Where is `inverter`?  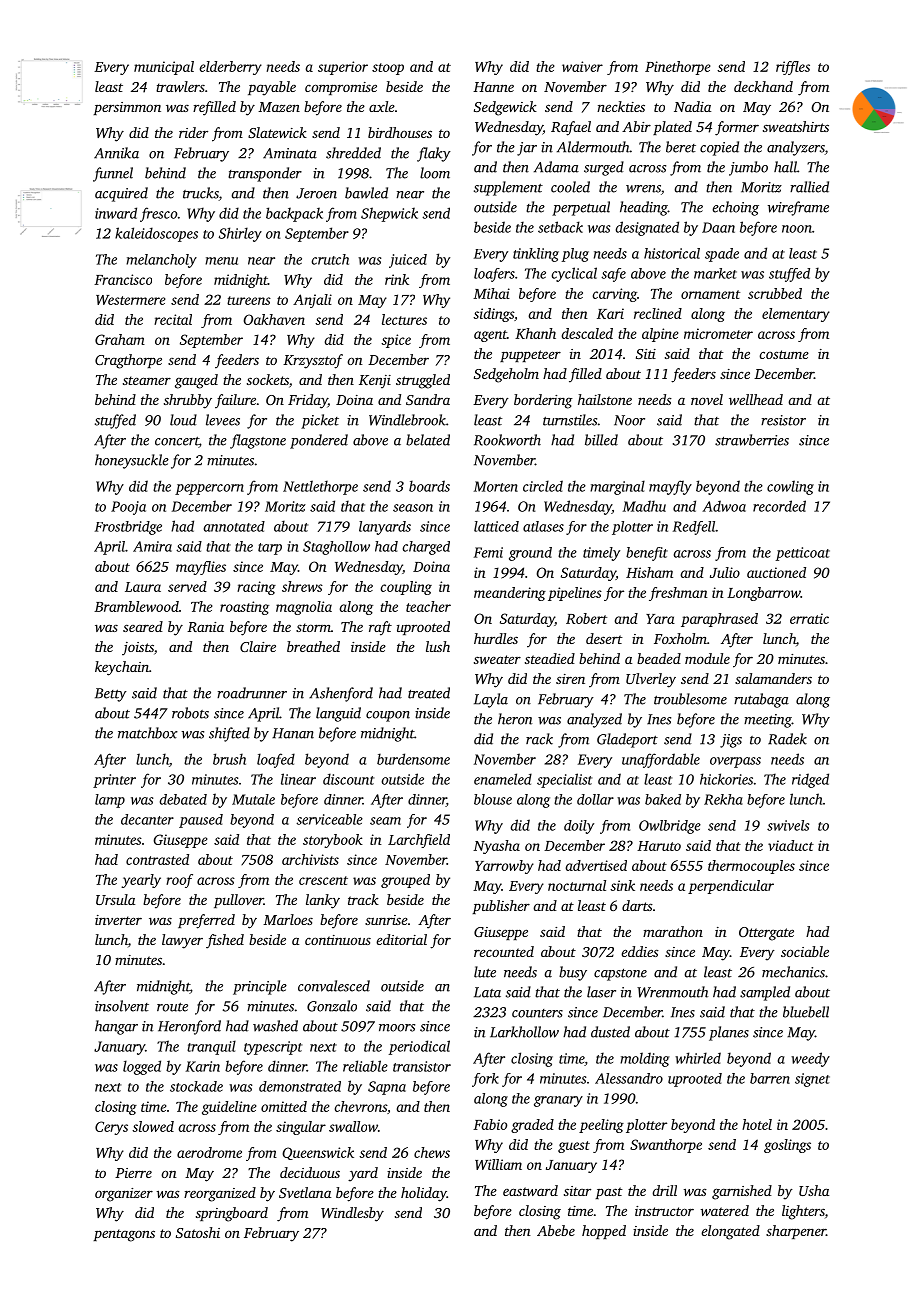 inverter is located at coordinates (118, 920).
